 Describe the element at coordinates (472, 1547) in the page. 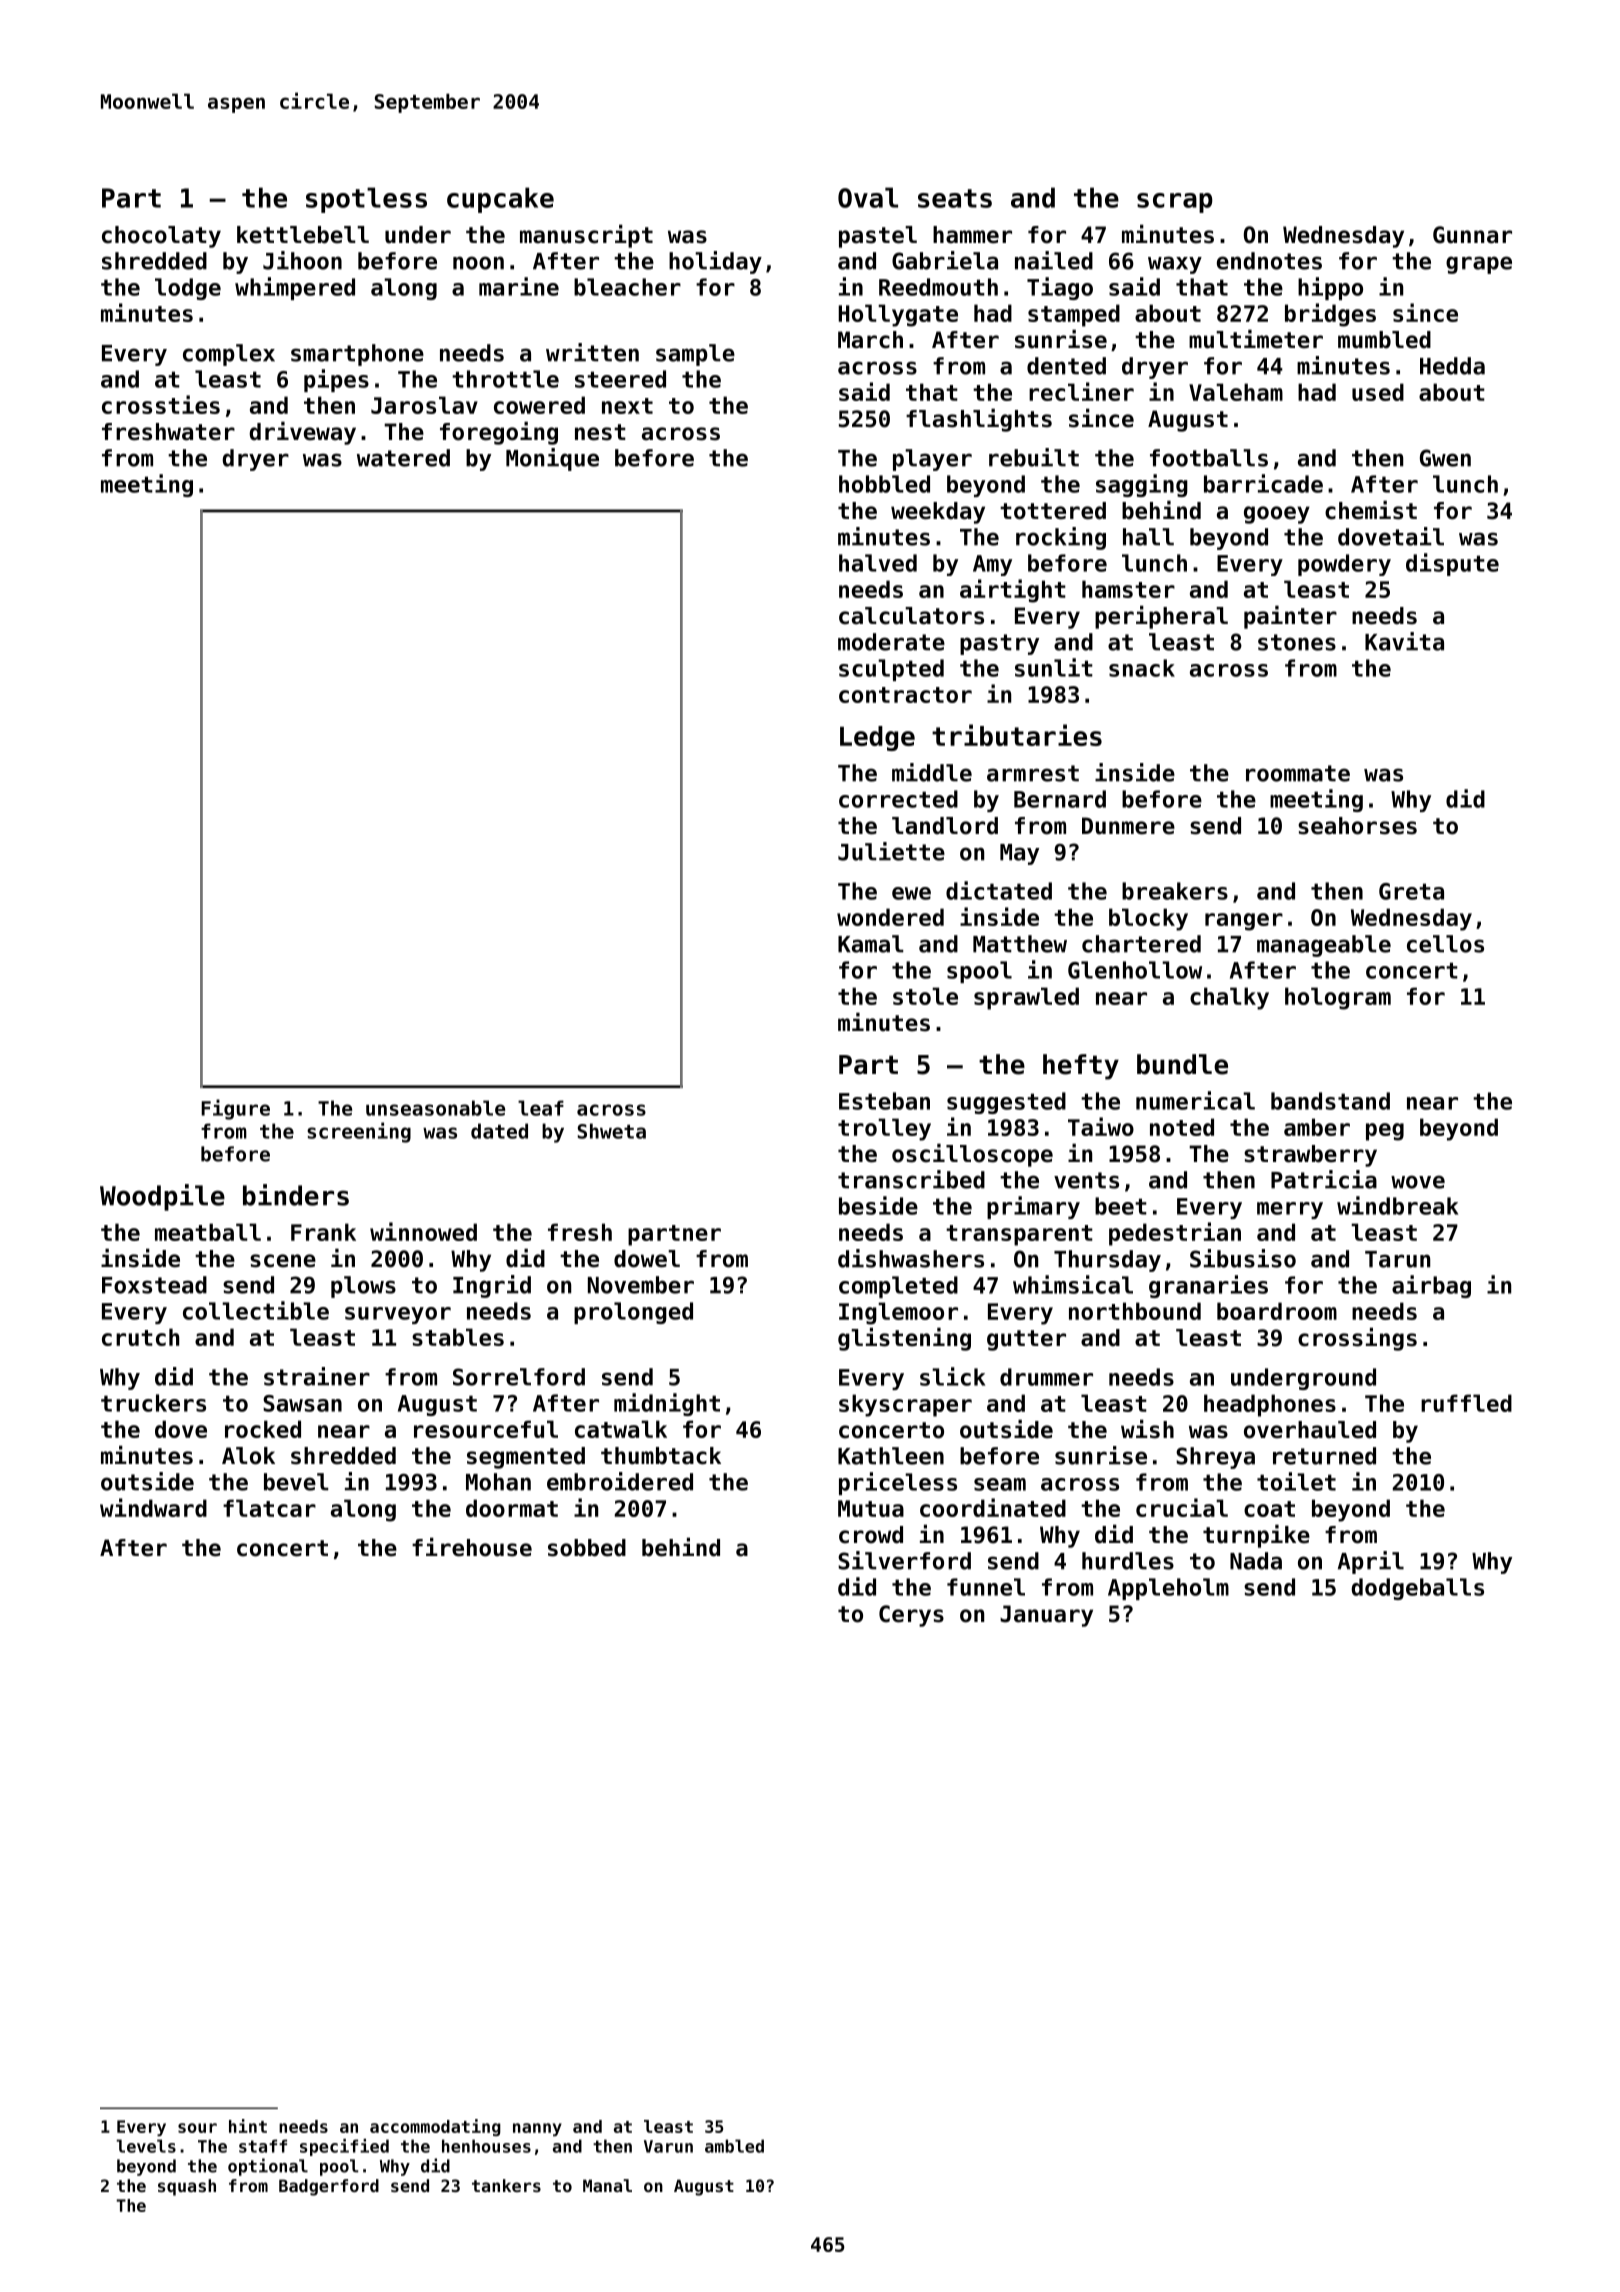

I see `firehouse` at that location.
